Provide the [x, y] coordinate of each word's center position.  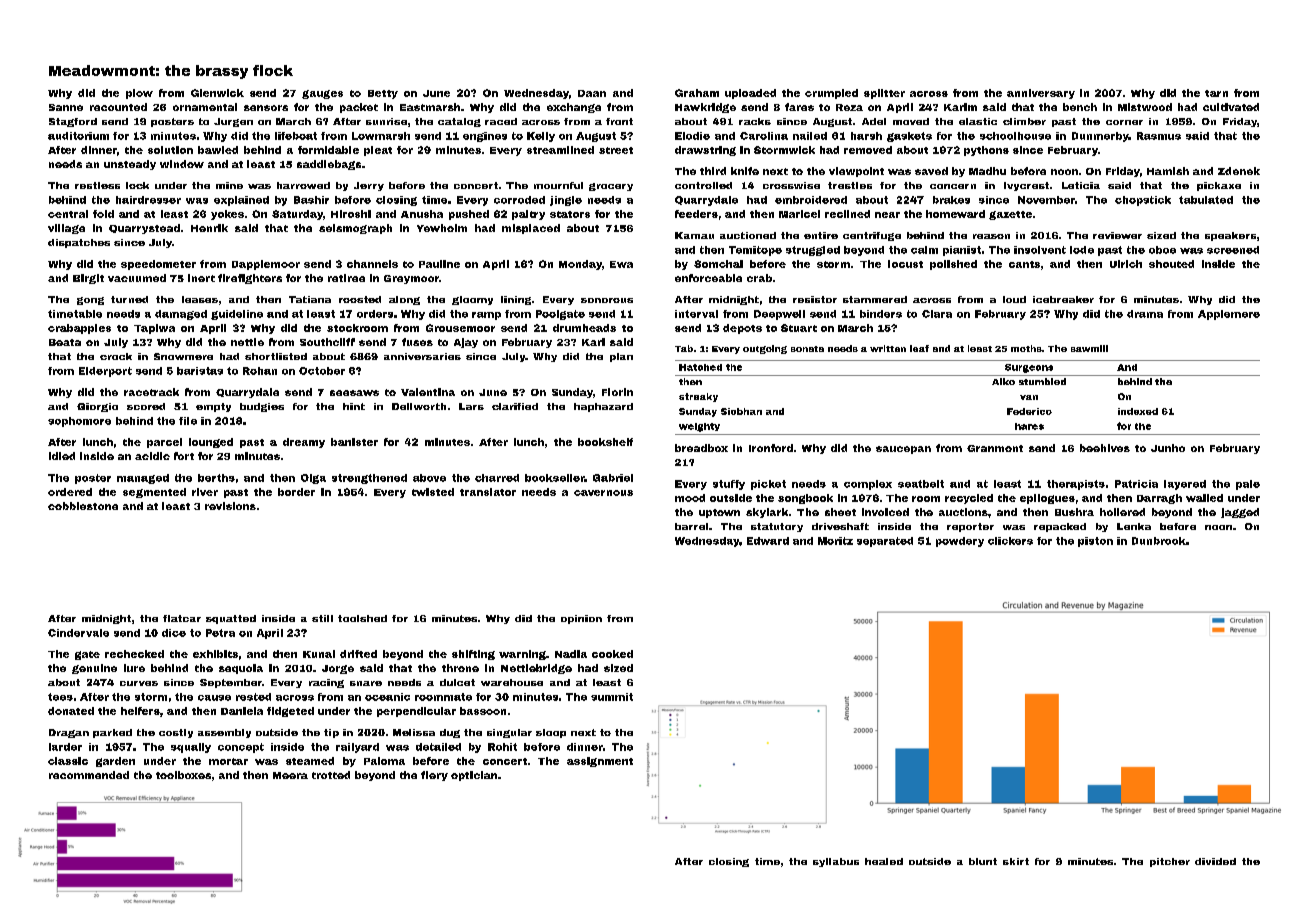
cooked [612, 654]
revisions [230, 506]
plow [139, 94]
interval [696, 314]
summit [612, 697]
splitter [884, 94]
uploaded [750, 94]
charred [497, 478]
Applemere [1229, 315]
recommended [89, 775]
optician [474, 776]
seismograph [355, 229]
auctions [963, 512]
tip [331, 733]
